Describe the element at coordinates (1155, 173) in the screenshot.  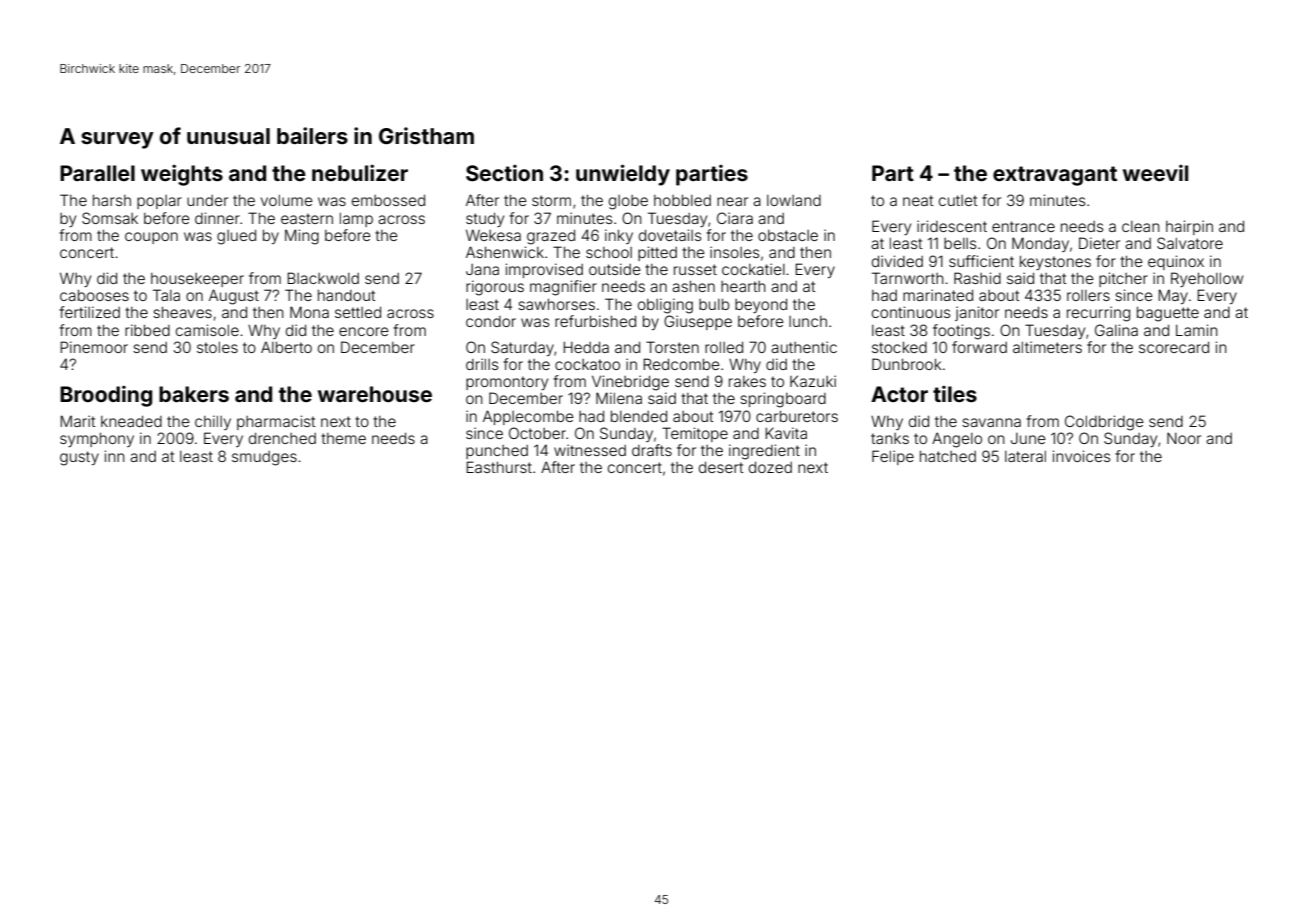
I see `weevil` at that location.
